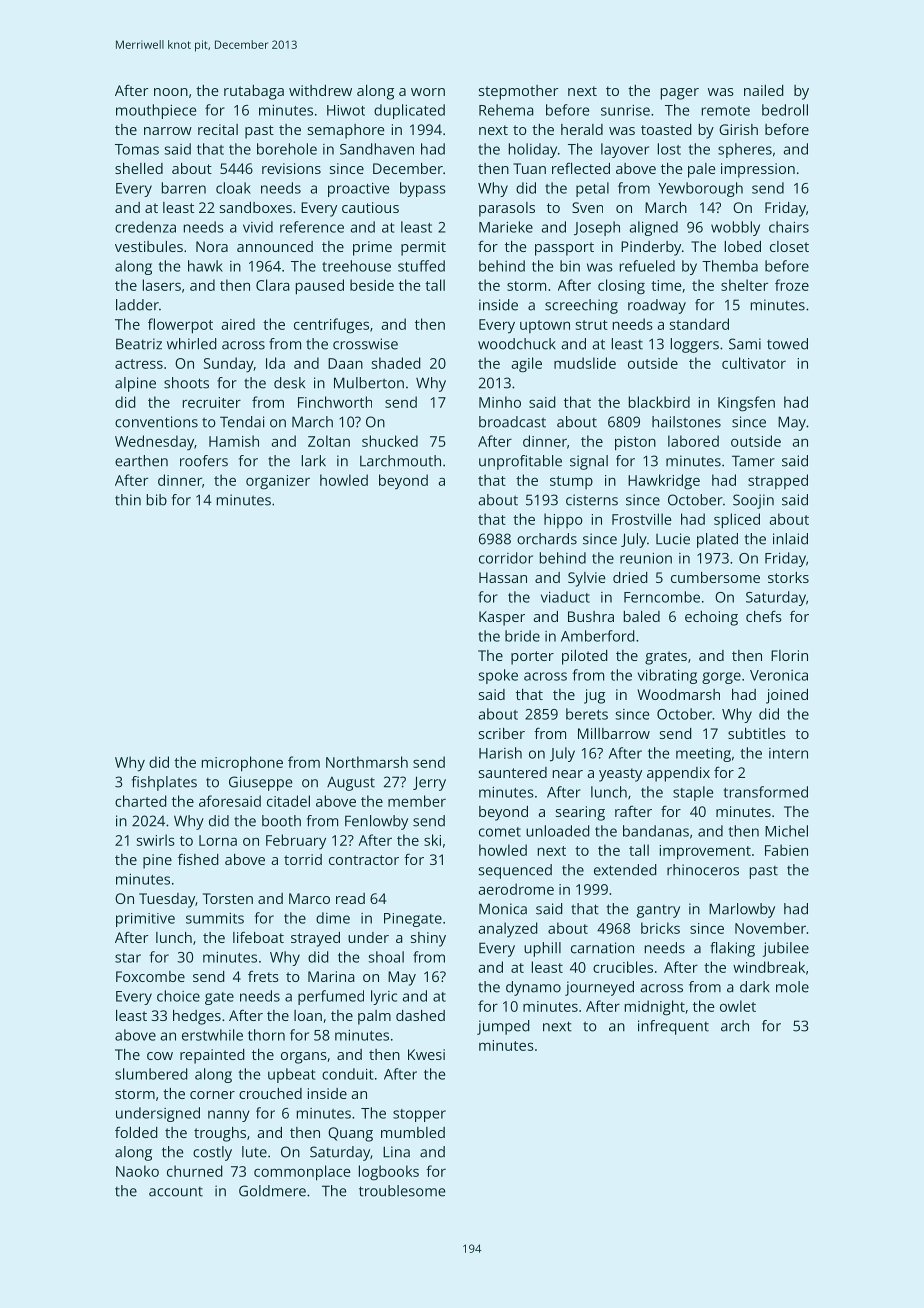  What do you see at coordinates (396, 363) in the screenshot?
I see `shaded` at bounding box center [396, 363].
